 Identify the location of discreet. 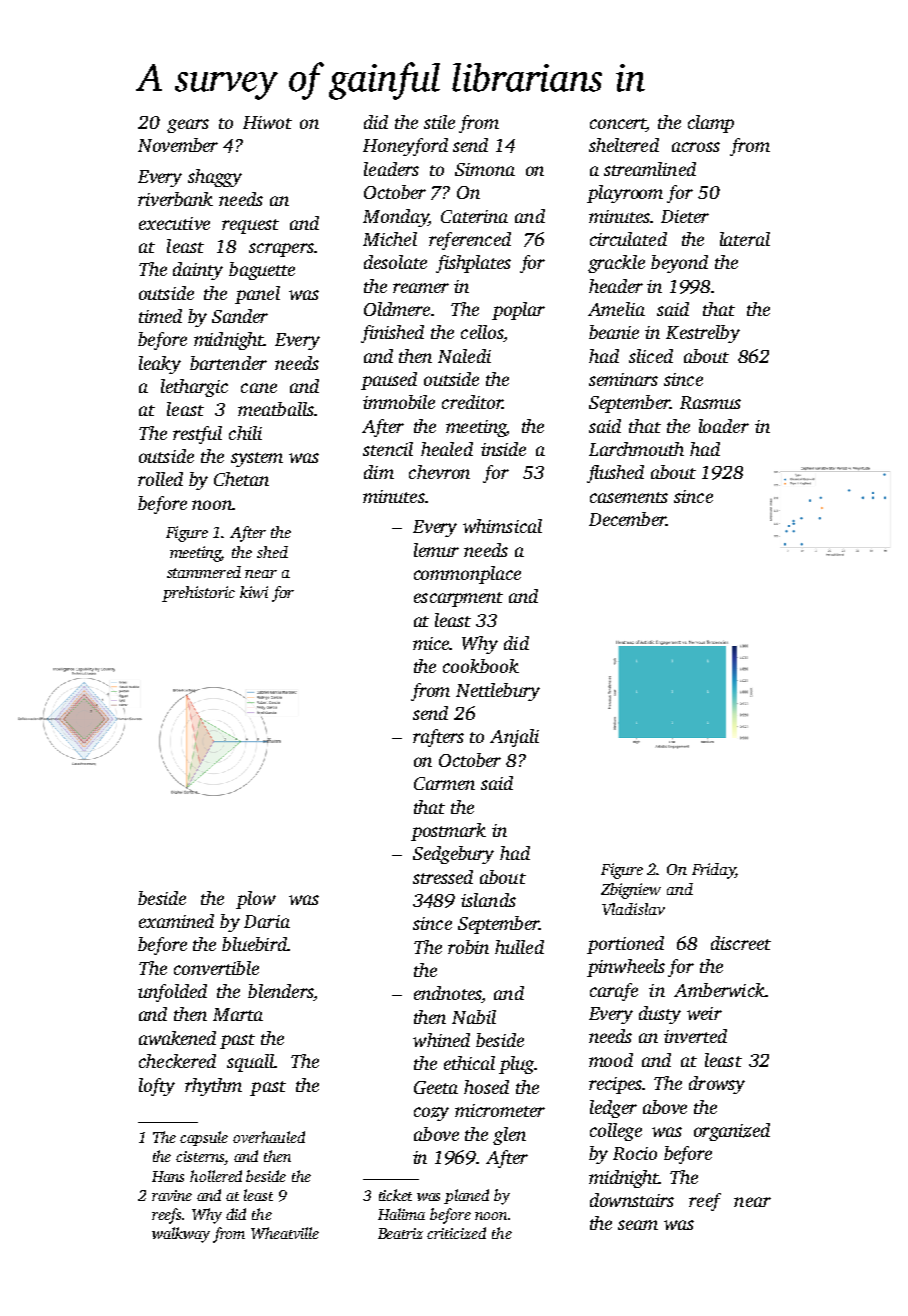
(741, 943).
